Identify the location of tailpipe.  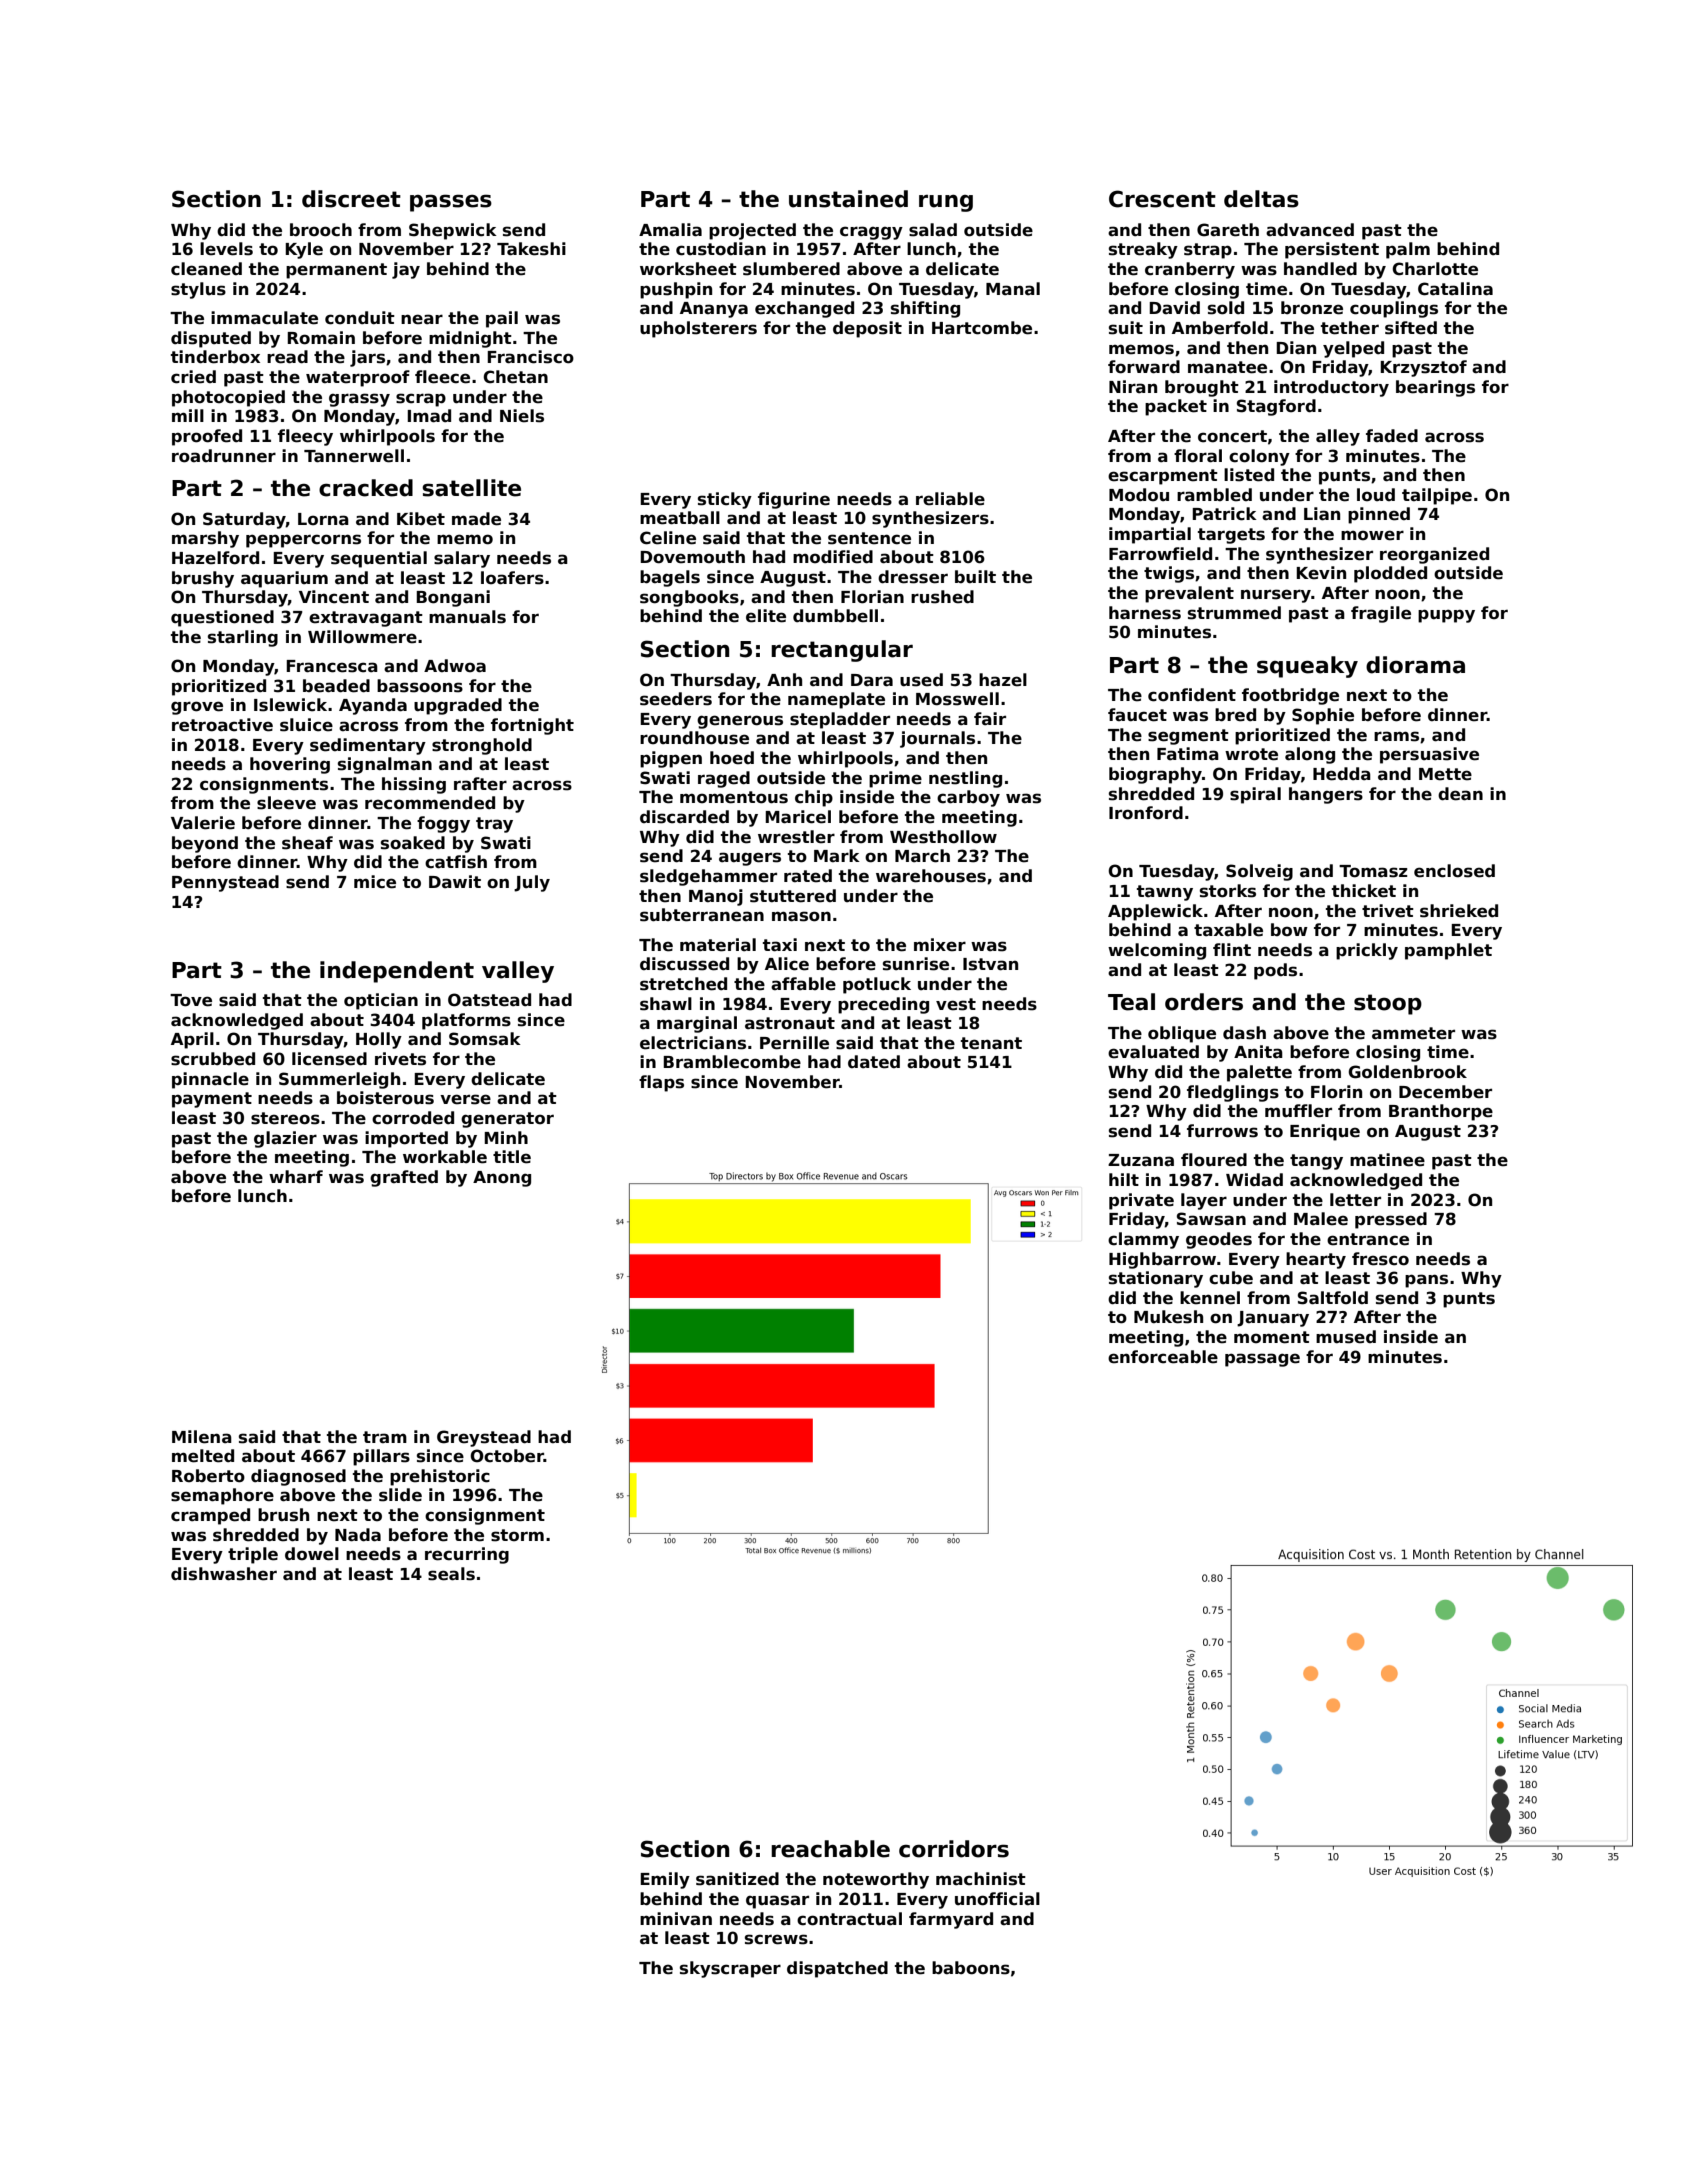
(1437, 496).
